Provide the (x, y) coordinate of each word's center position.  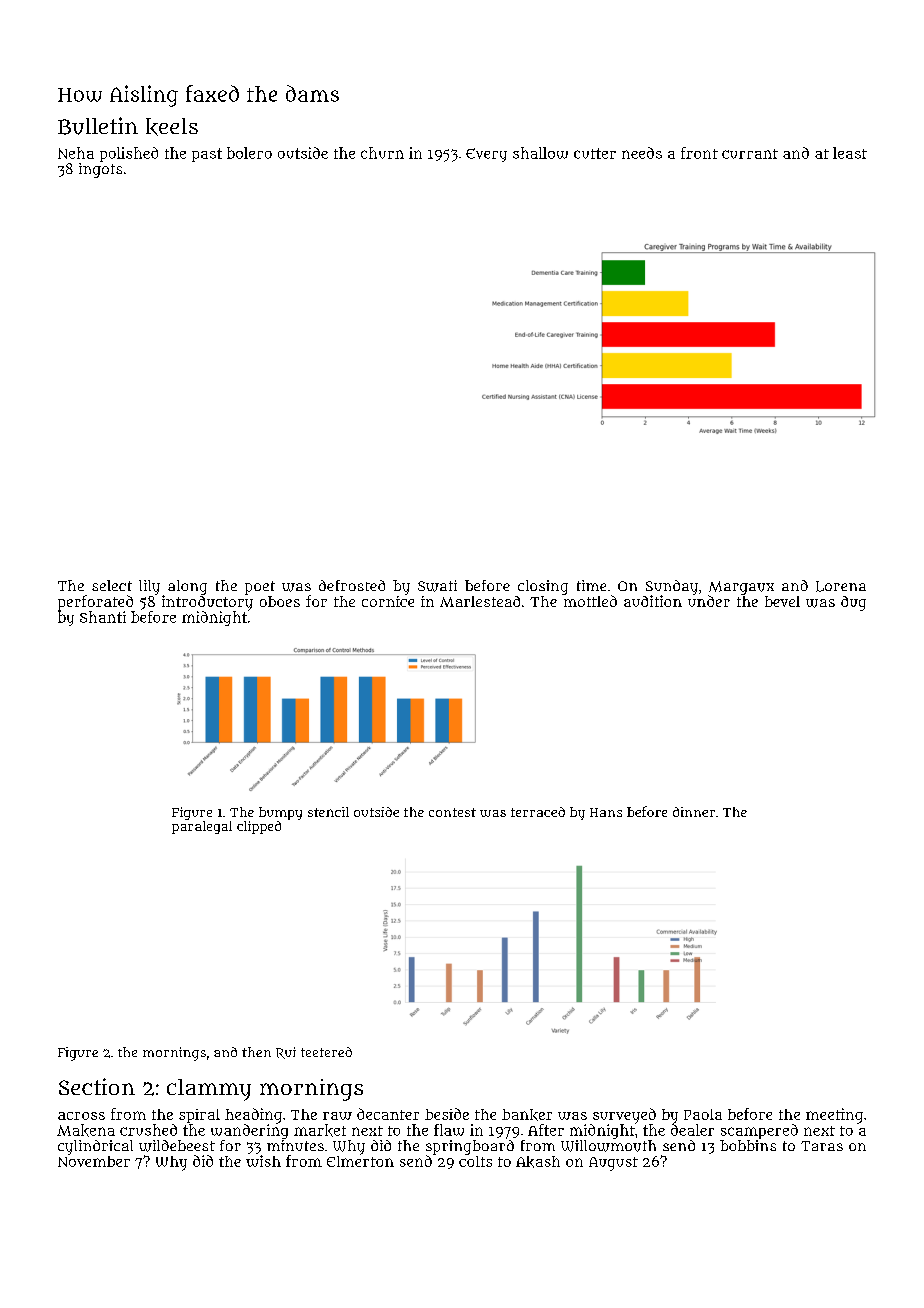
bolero (249, 153)
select (112, 585)
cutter (595, 153)
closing (543, 587)
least (850, 153)
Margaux (741, 588)
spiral (199, 1116)
